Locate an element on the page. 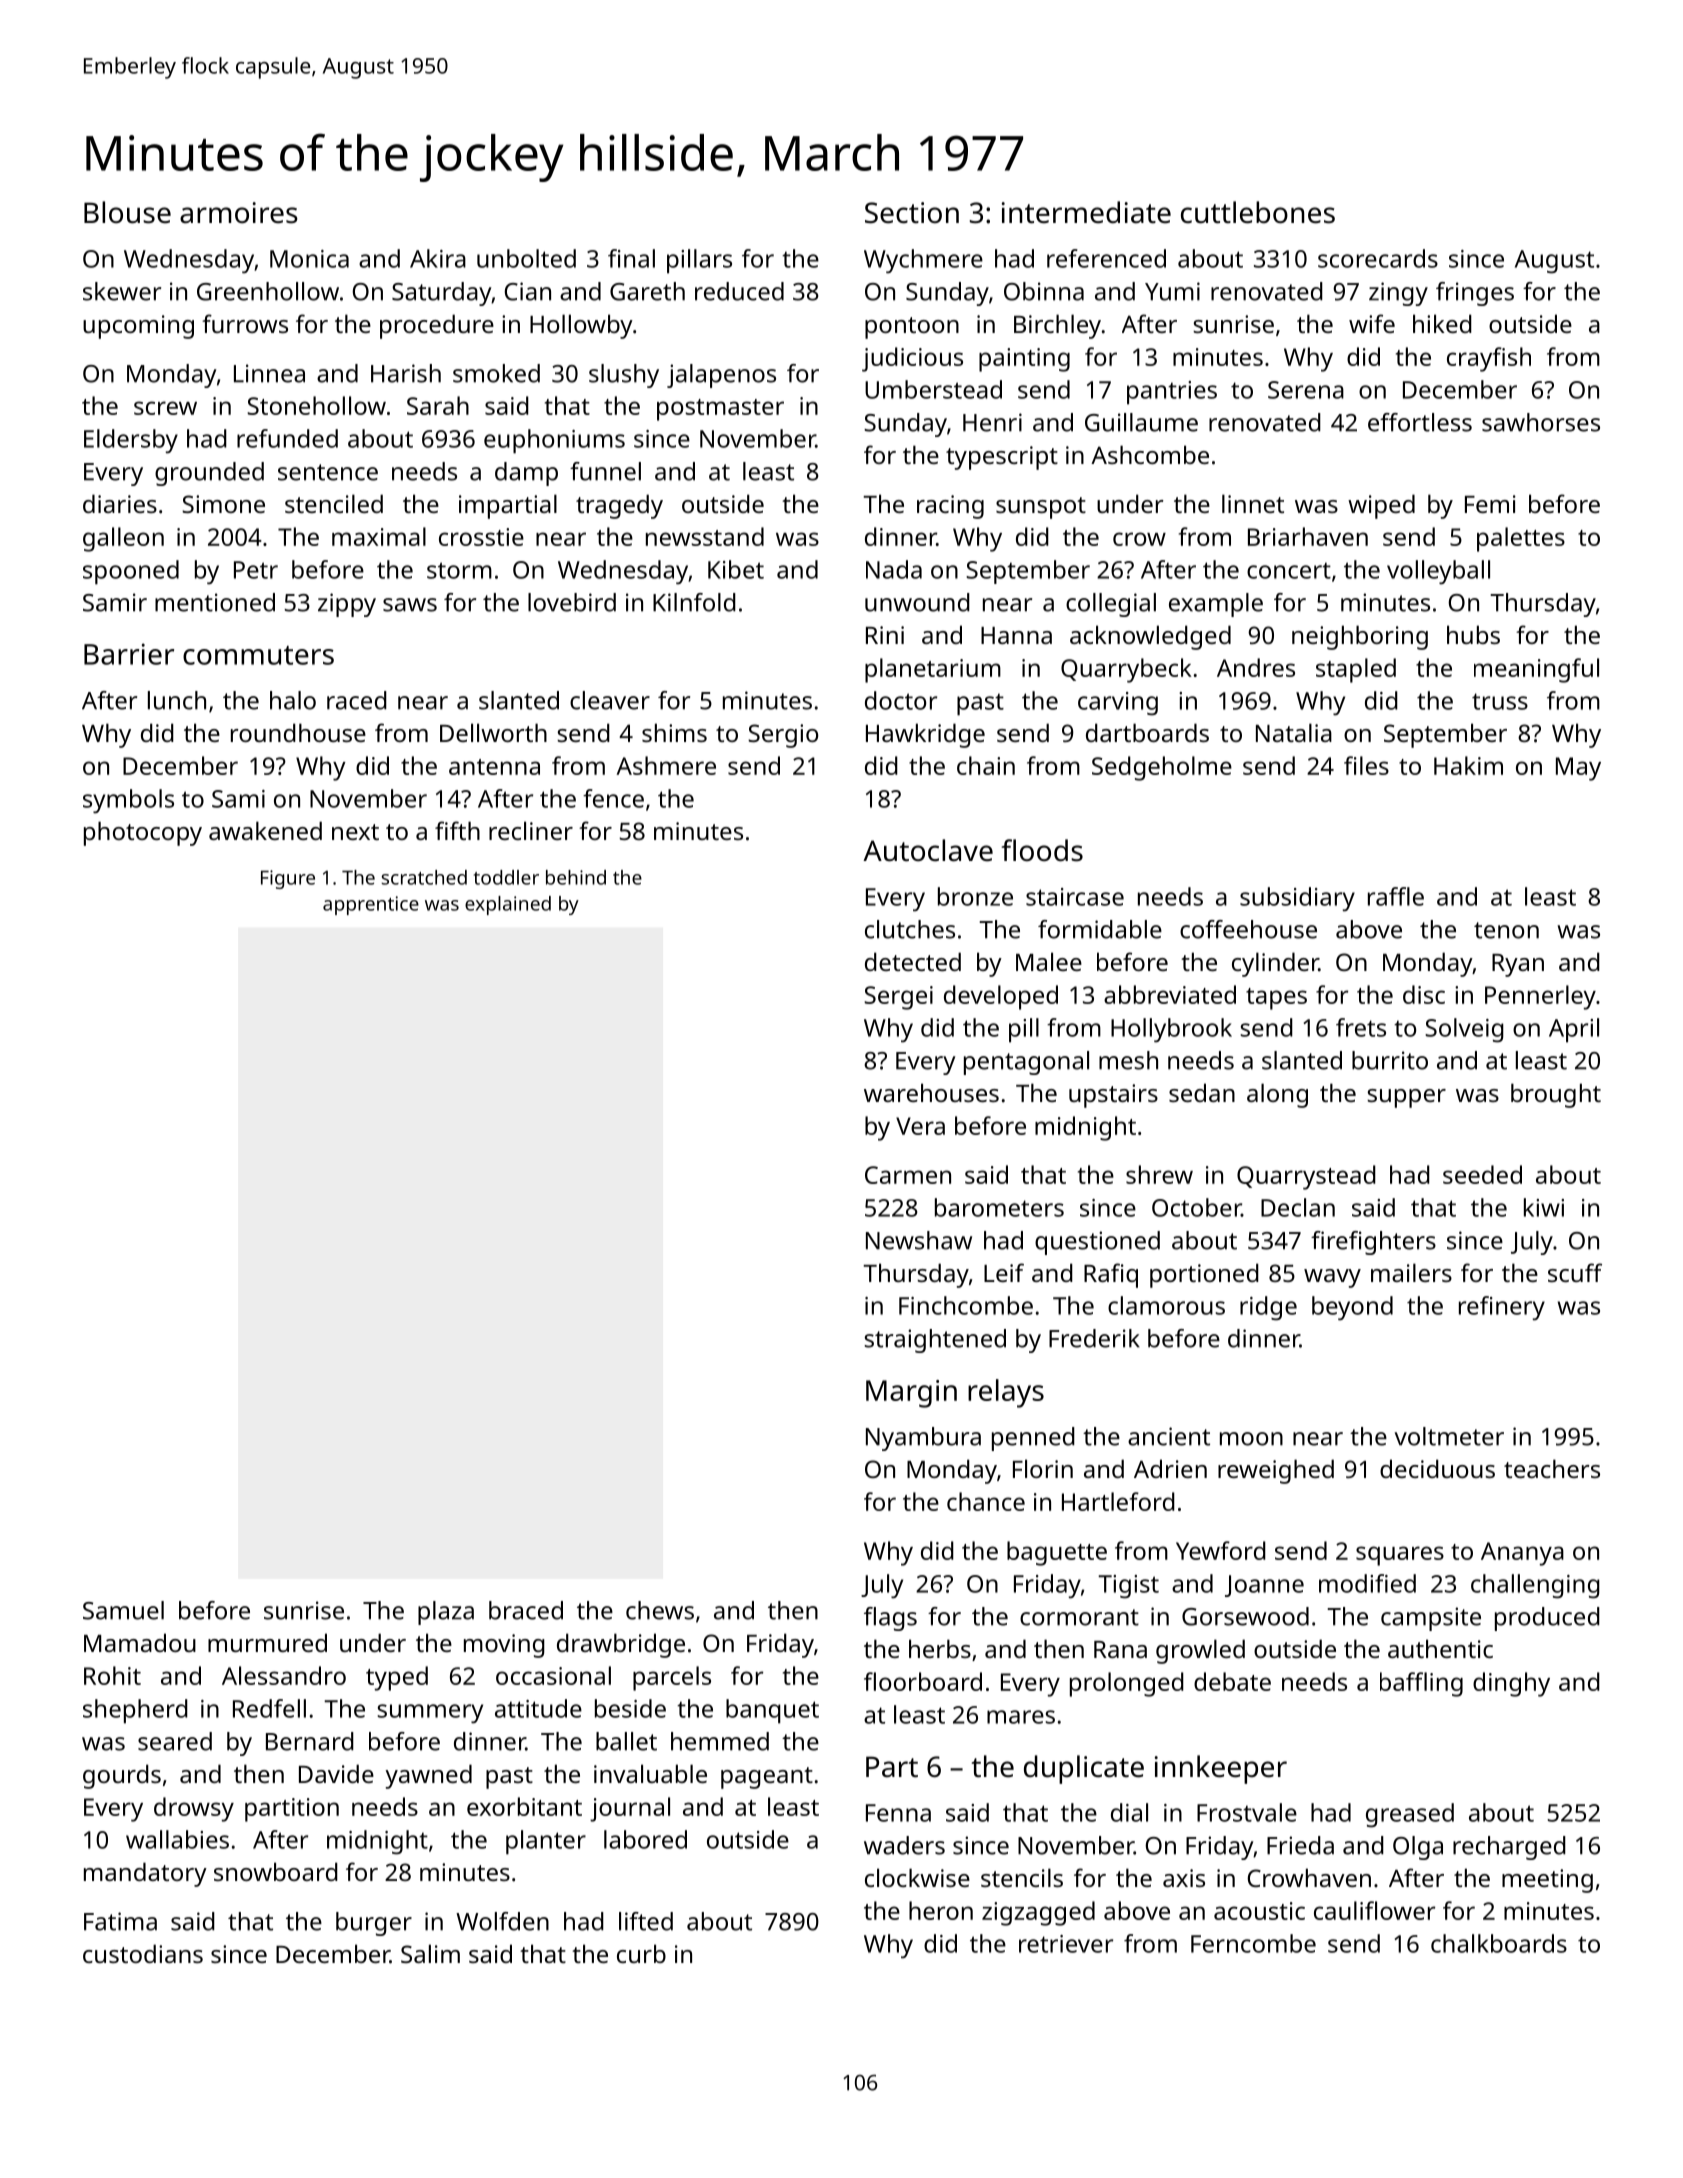 This page has width=1683, height=2178. final is located at coordinates (631, 258).
